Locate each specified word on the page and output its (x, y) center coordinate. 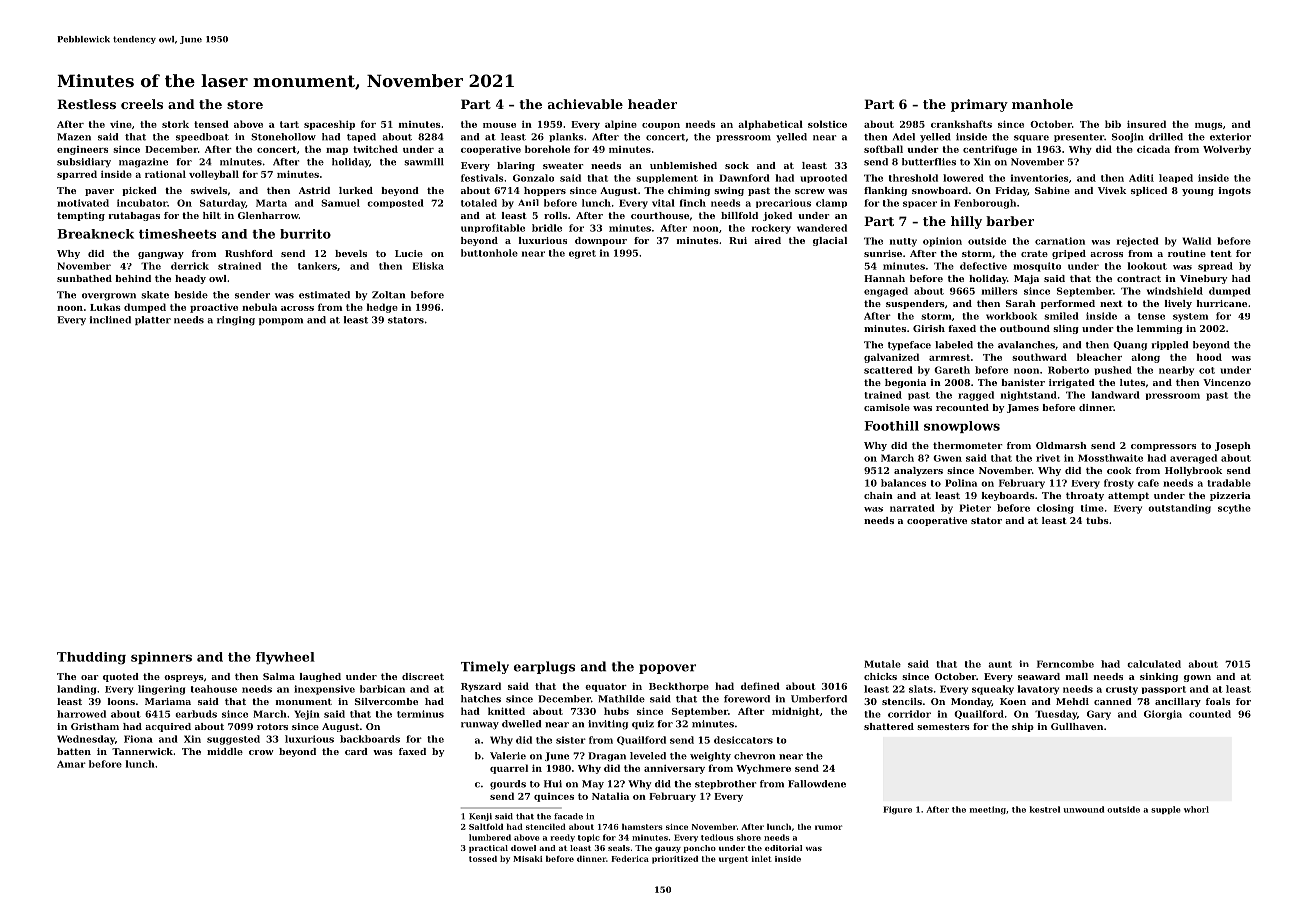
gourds (508, 785)
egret (582, 254)
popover (667, 669)
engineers (82, 150)
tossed (483, 858)
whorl (1196, 809)
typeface (909, 346)
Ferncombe (1065, 664)
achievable (585, 104)
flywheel (285, 658)
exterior (1230, 137)
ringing (236, 321)
